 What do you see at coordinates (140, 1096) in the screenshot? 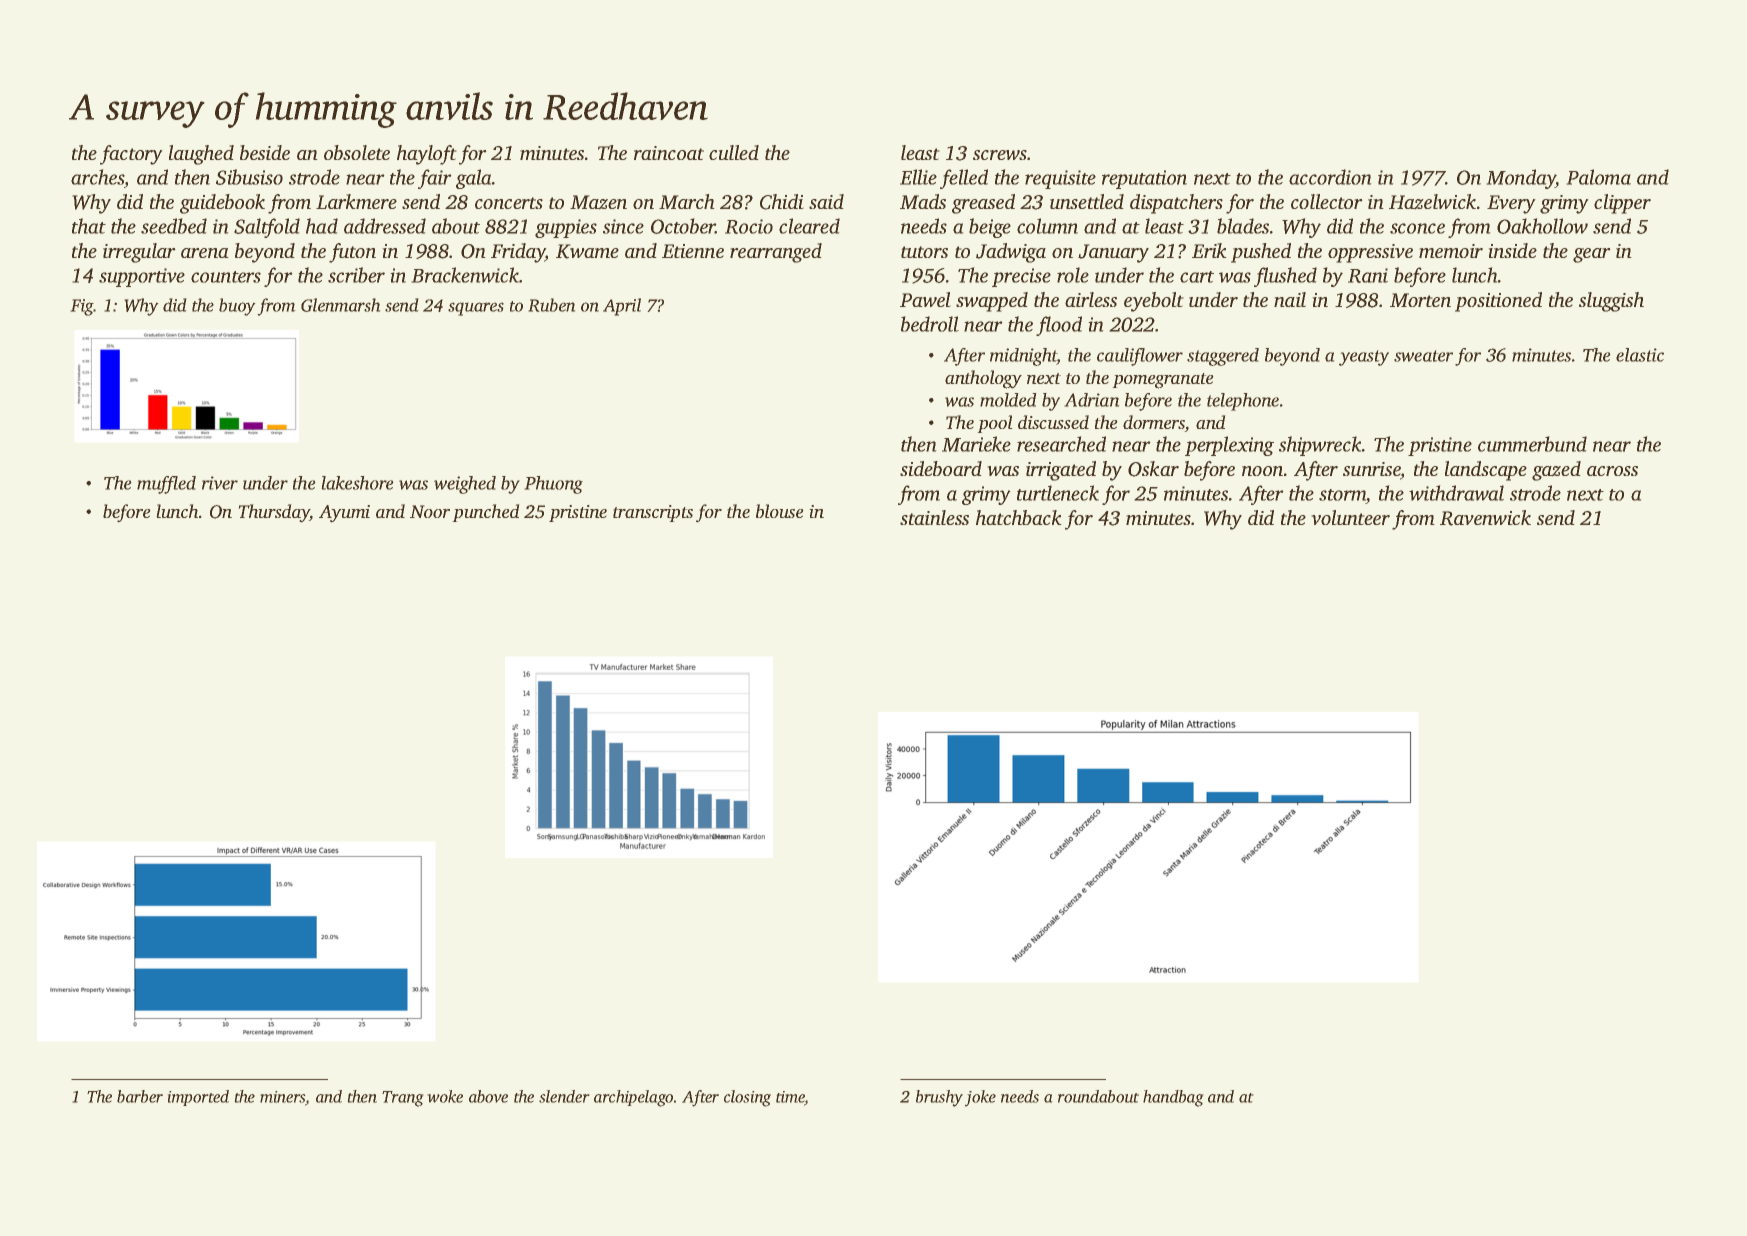
I see `barber` at bounding box center [140, 1096].
